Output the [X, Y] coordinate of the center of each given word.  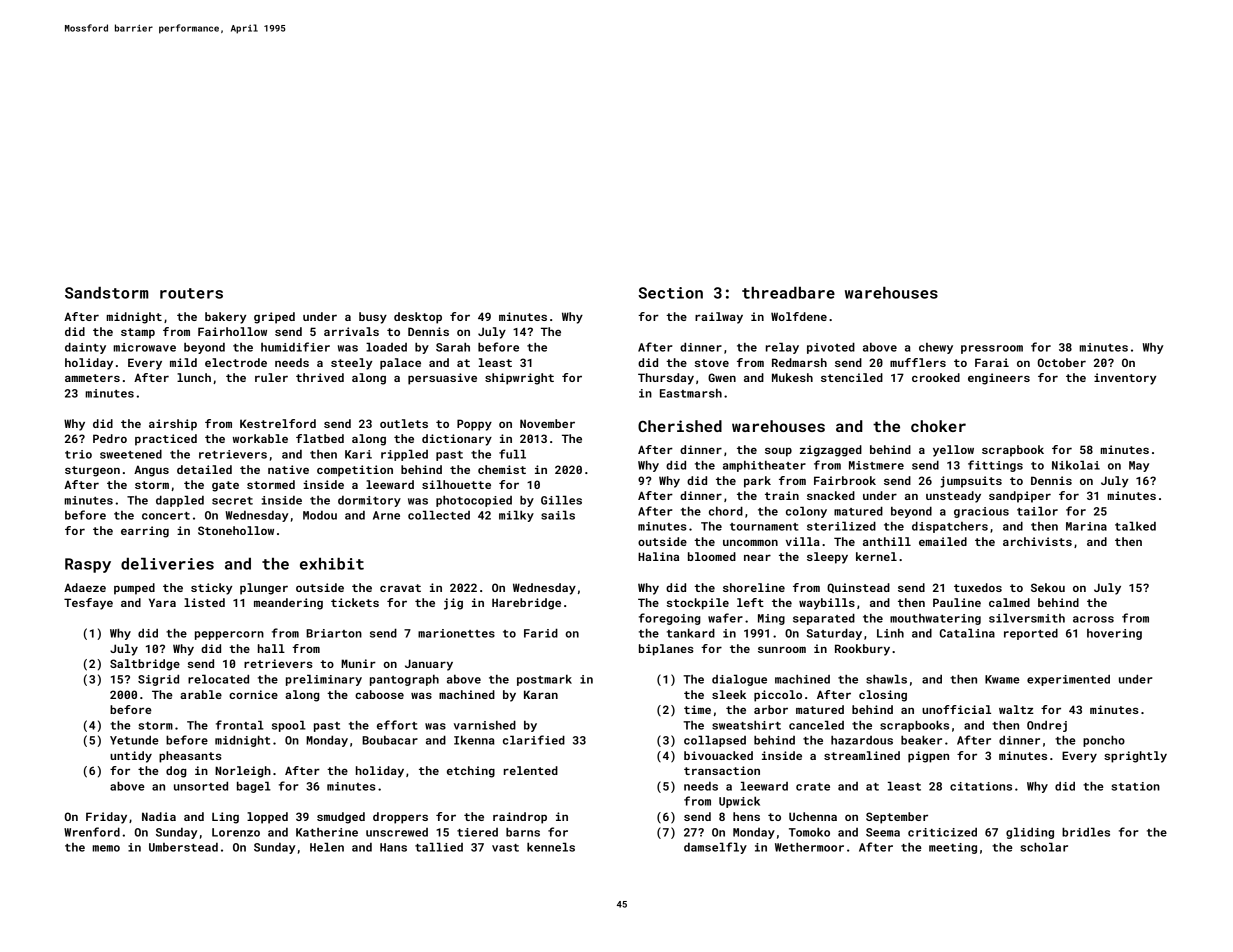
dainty [85, 348]
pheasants [190, 757]
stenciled [852, 377]
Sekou [1048, 587]
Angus [151, 471]
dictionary [457, 440]
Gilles [561, 500]
